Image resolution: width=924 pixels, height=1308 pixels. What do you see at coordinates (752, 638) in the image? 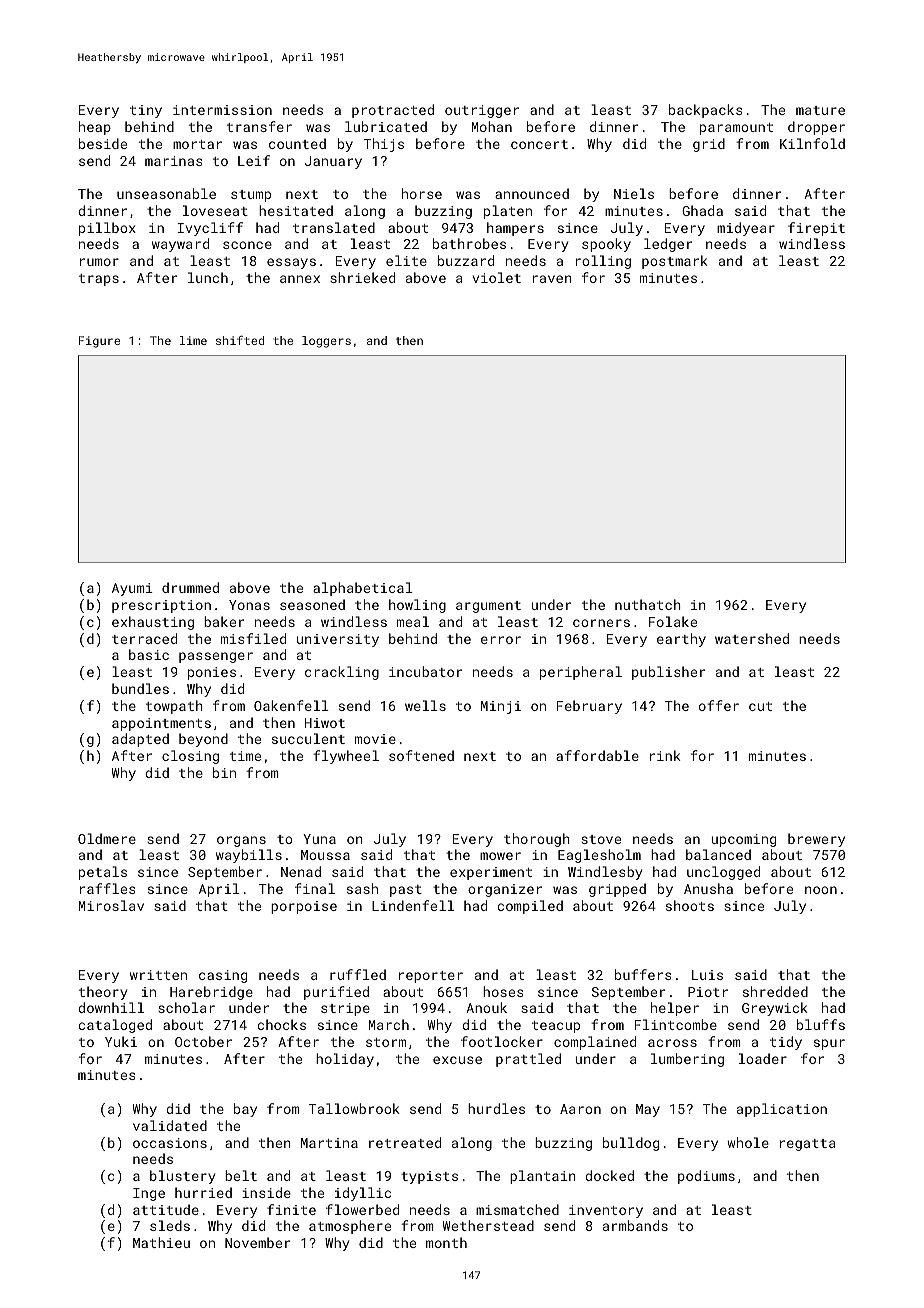
I see `watershed` at bounding box center [752, 638].
